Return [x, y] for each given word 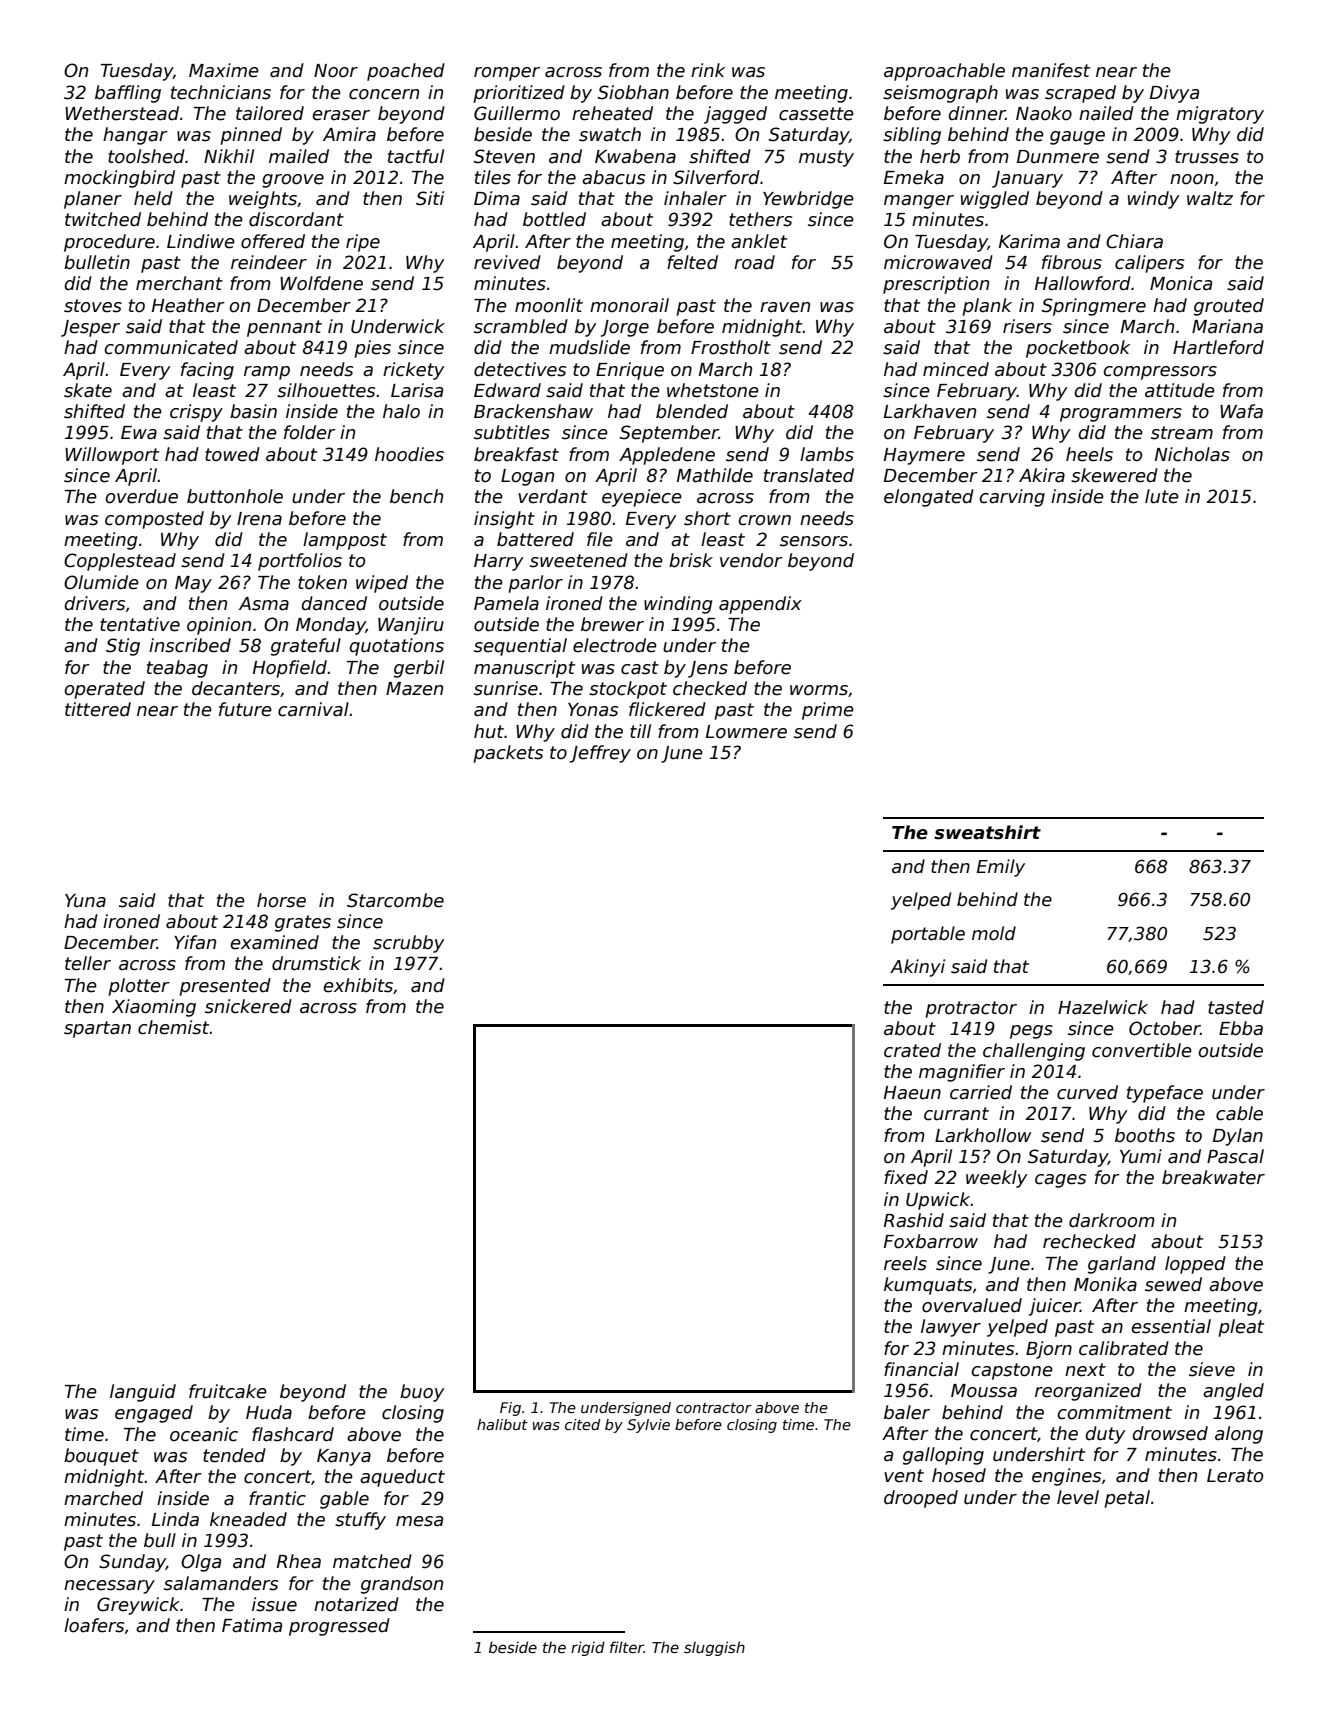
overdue [141, 496]
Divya [1174, 94]
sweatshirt [987, 832]
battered [535, 539]
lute [1162, 496]
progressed [339, 1627]
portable [928, 935]
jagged [735, 115]
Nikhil [229, 156]
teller [88, 963]
